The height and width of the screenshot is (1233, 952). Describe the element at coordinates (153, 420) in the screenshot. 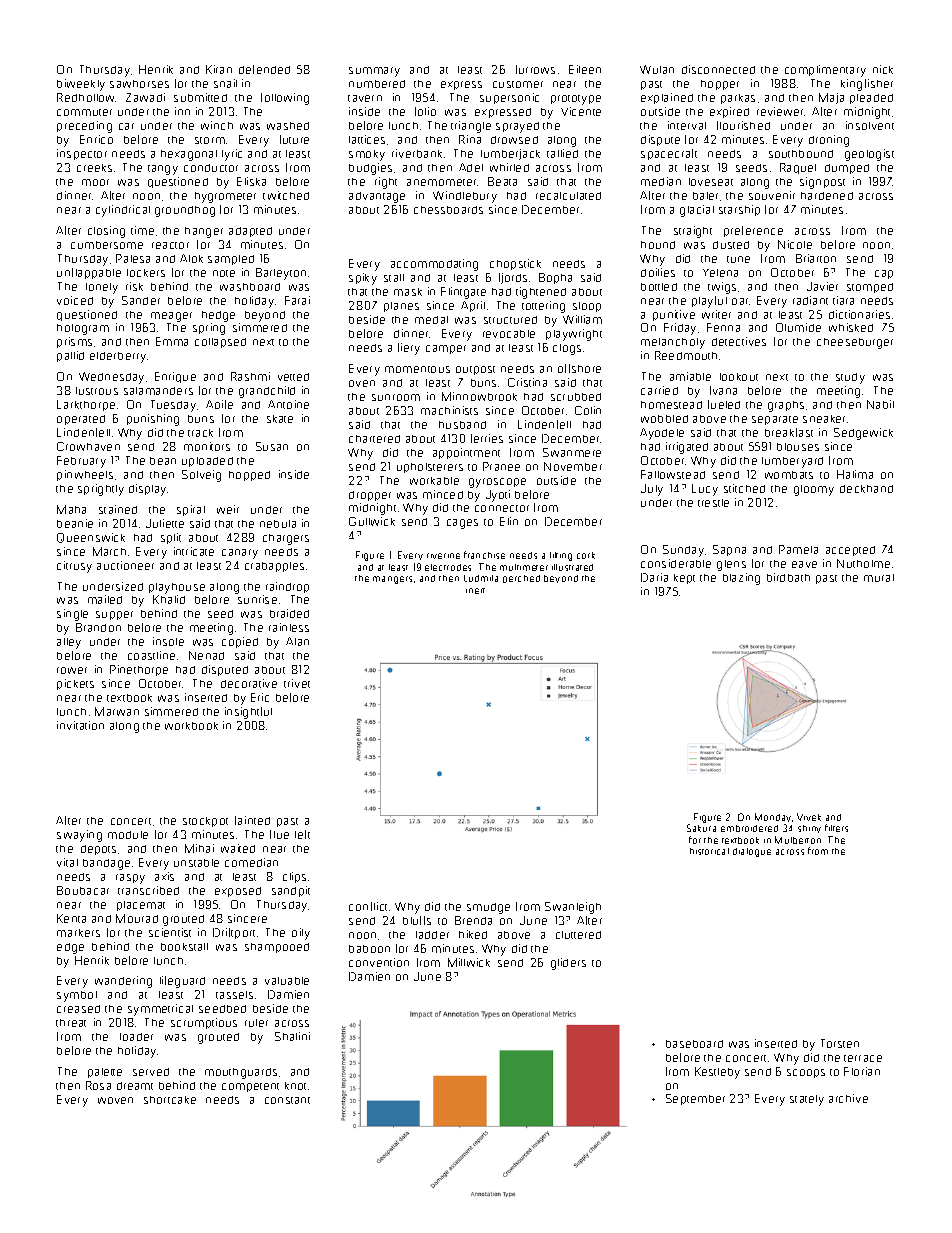

I see `punishing` at that location.
